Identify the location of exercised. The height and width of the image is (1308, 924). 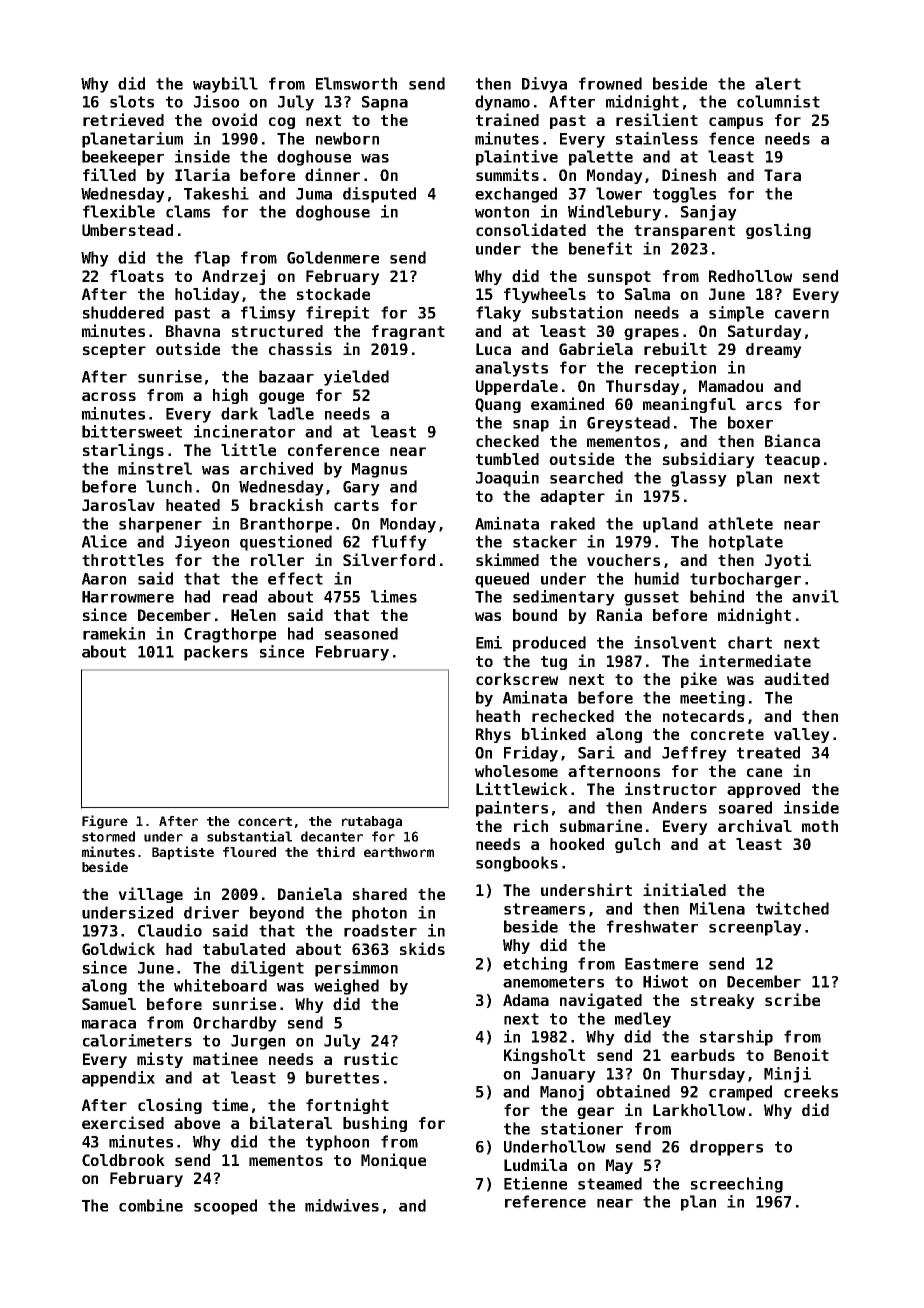
(123, 1122).
